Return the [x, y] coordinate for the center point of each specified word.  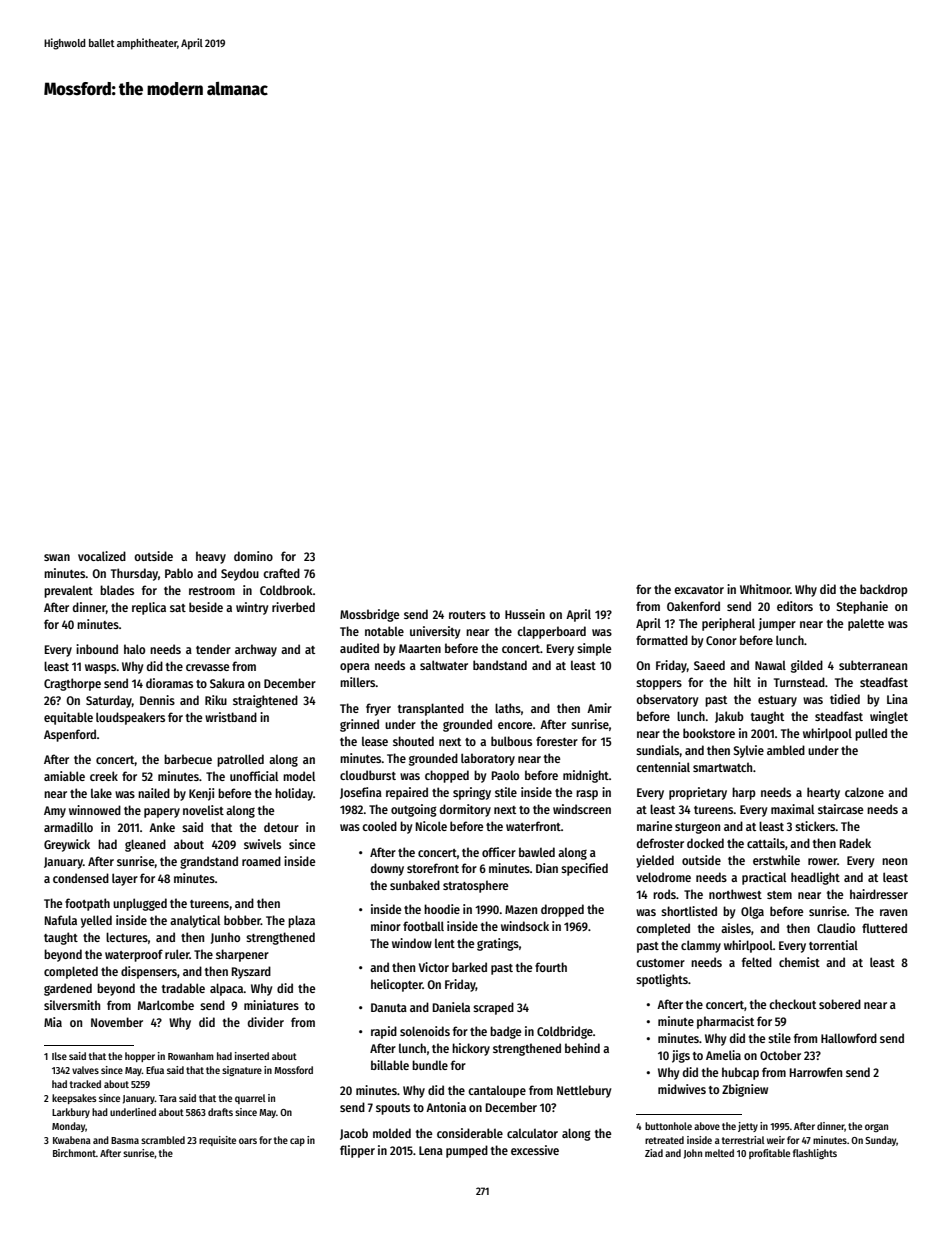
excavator [699, 590]
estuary [777, 701]
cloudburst [368, 775]
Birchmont [74, 1153]
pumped [467, 1151]
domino [253, 556]
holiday [294, 794]
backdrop [884, 590]
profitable [769, 1154]
